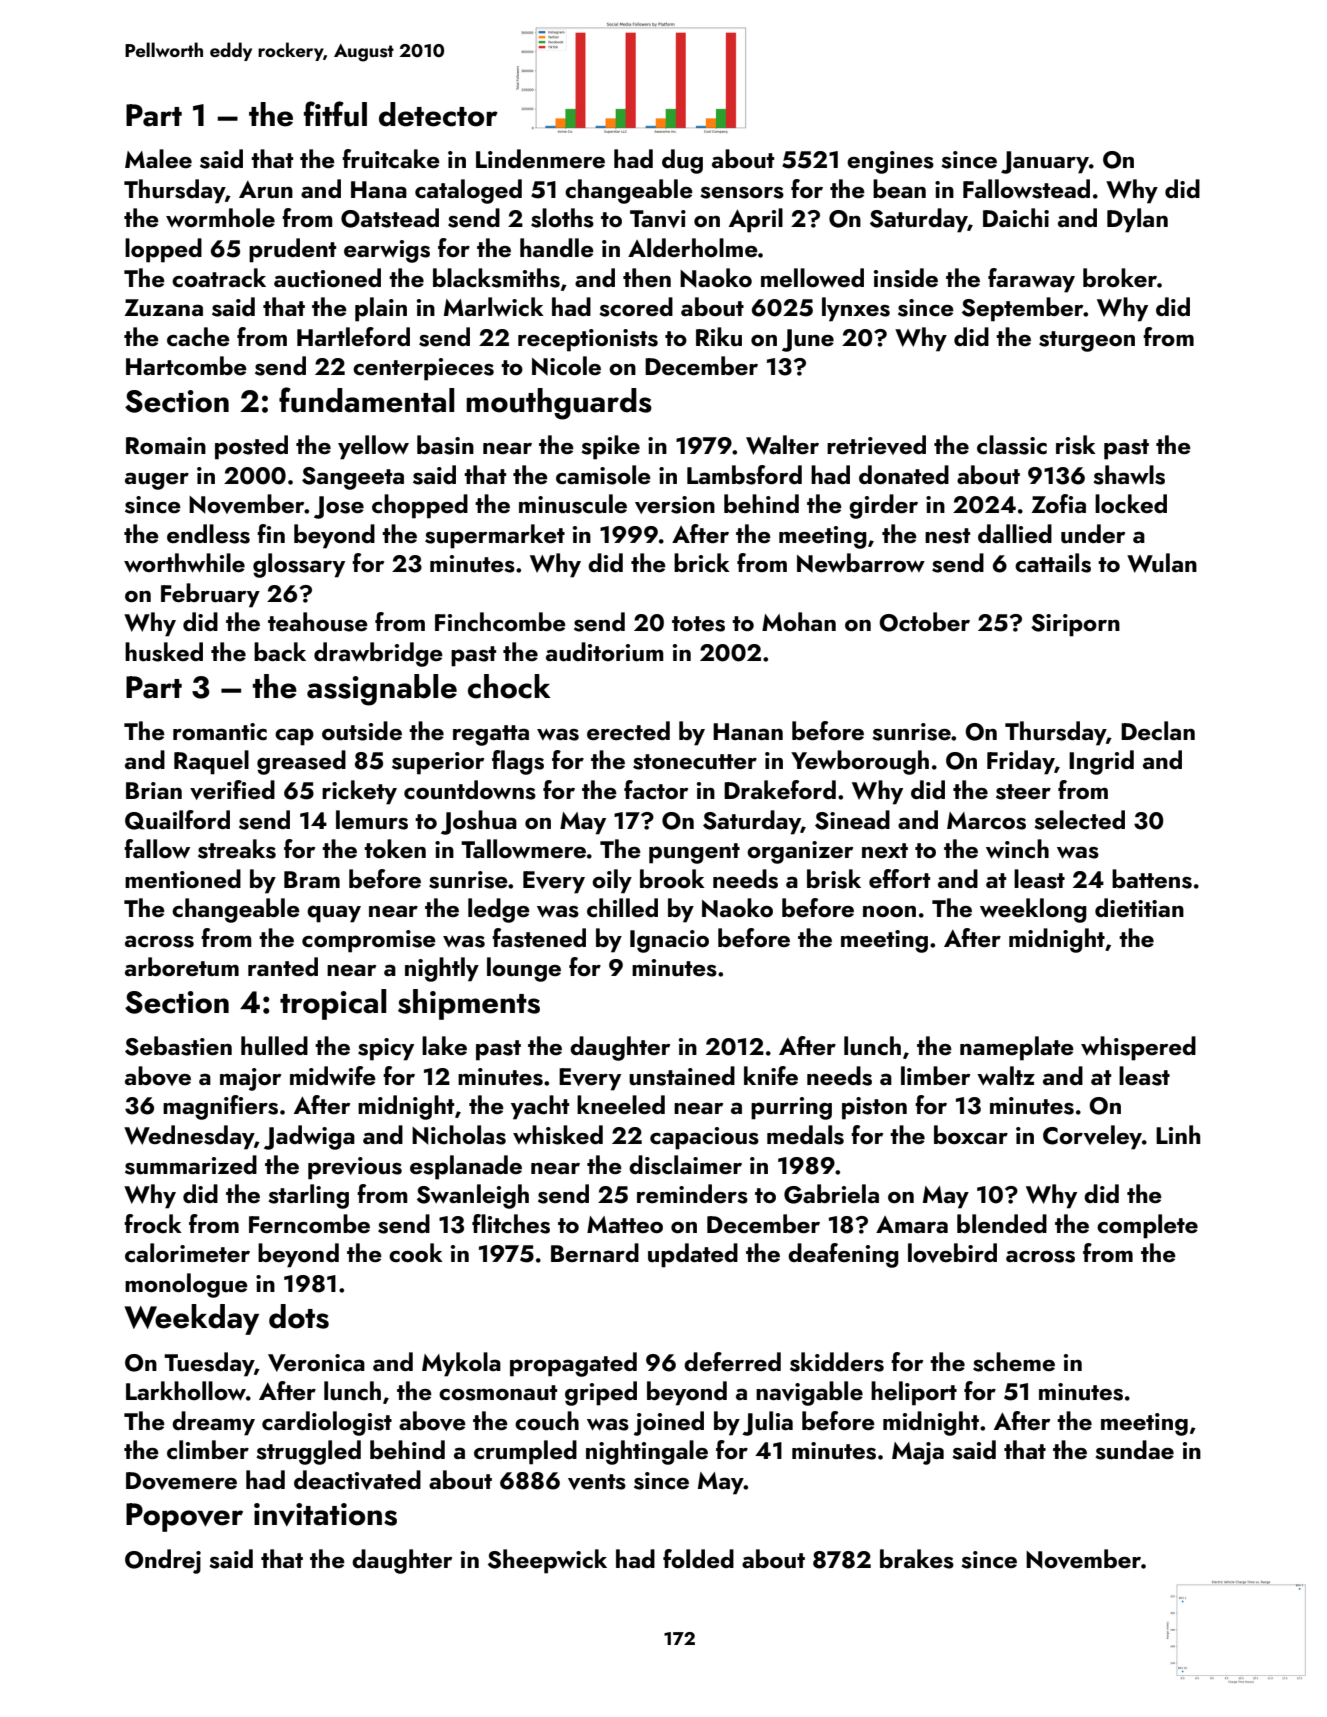  Describe the element at coordinates (308, 1452) in the screenshot. I see `struggled` at that location.
